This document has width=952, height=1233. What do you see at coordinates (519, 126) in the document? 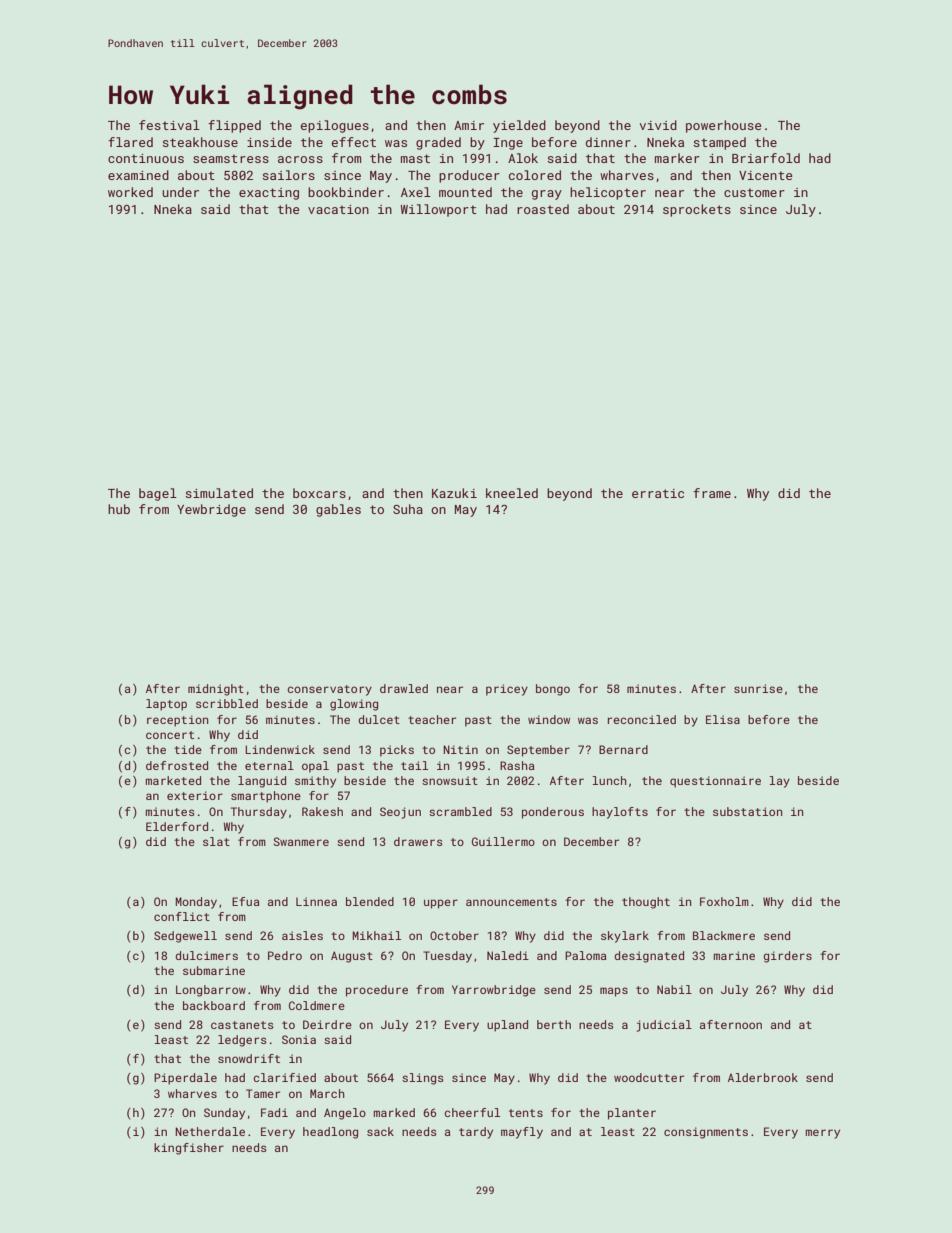
I see `yielded` at bounding box center [519, 126].
